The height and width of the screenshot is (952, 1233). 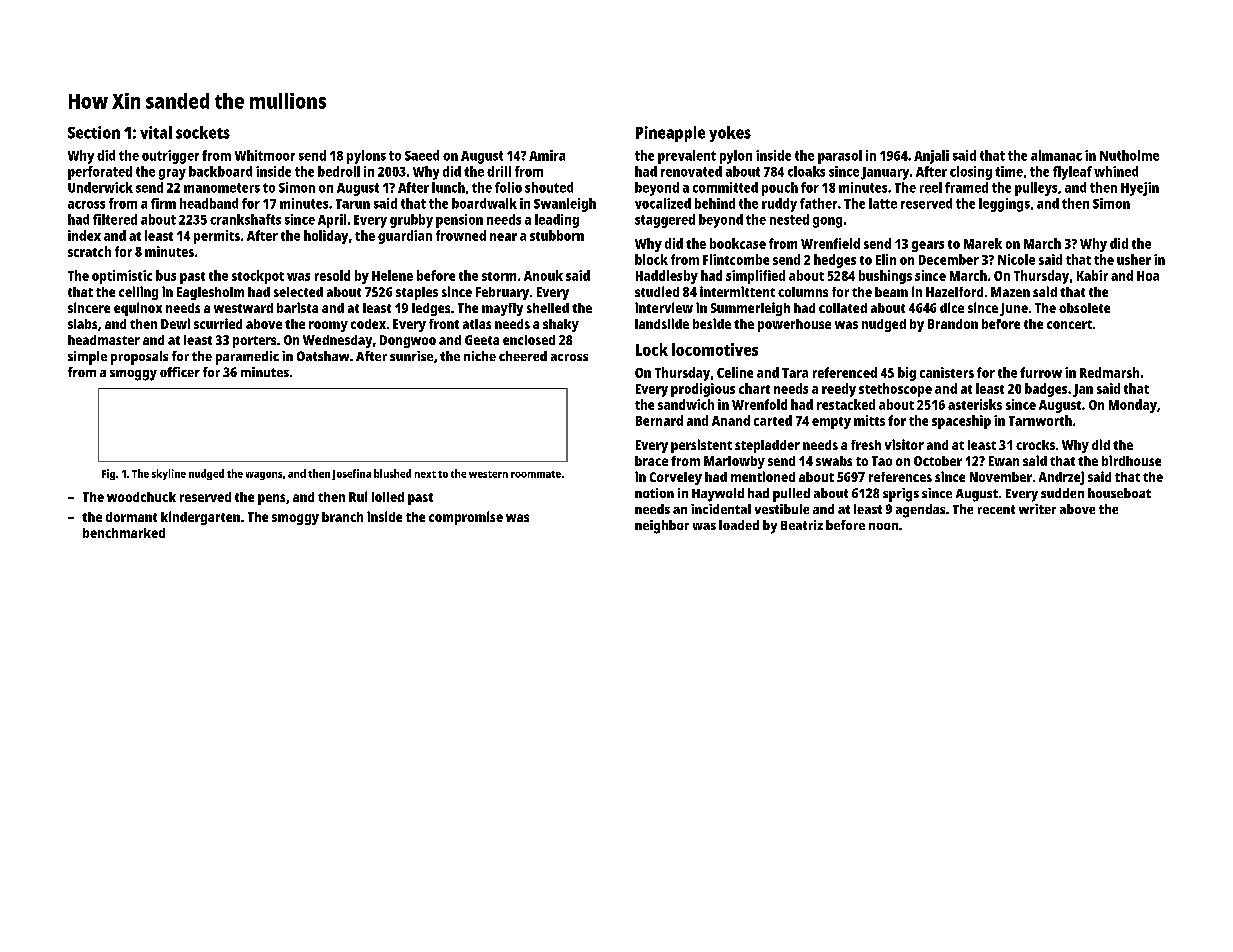 What do you see at coordinates (466, 518) in the screenshot?
I see `compromise` at bounding box center [466, 518].
